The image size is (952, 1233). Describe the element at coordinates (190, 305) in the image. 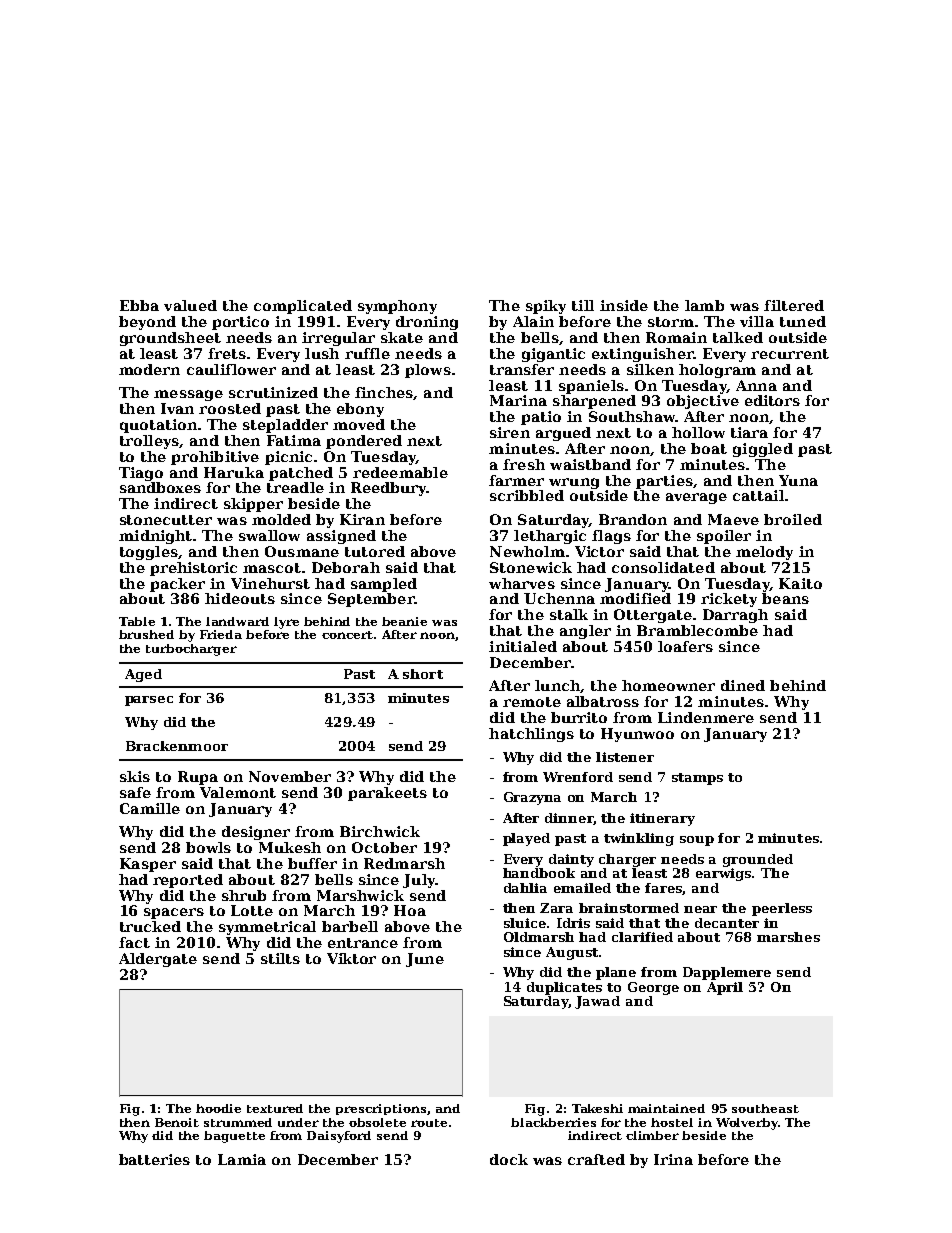

I see `valued` at that location.
